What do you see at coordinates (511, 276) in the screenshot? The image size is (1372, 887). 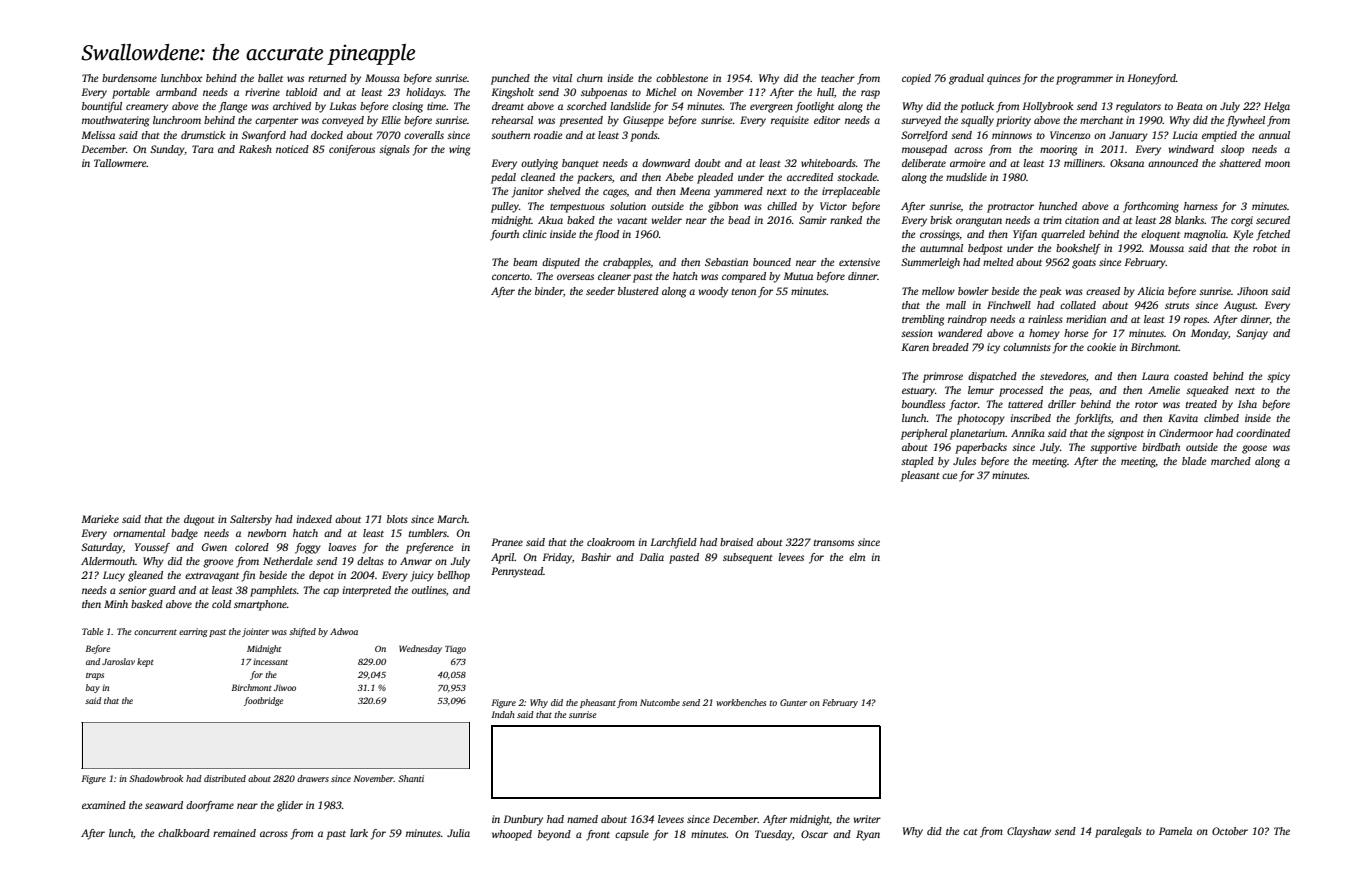 I see `concerto` at bounding box center [511, 276].
